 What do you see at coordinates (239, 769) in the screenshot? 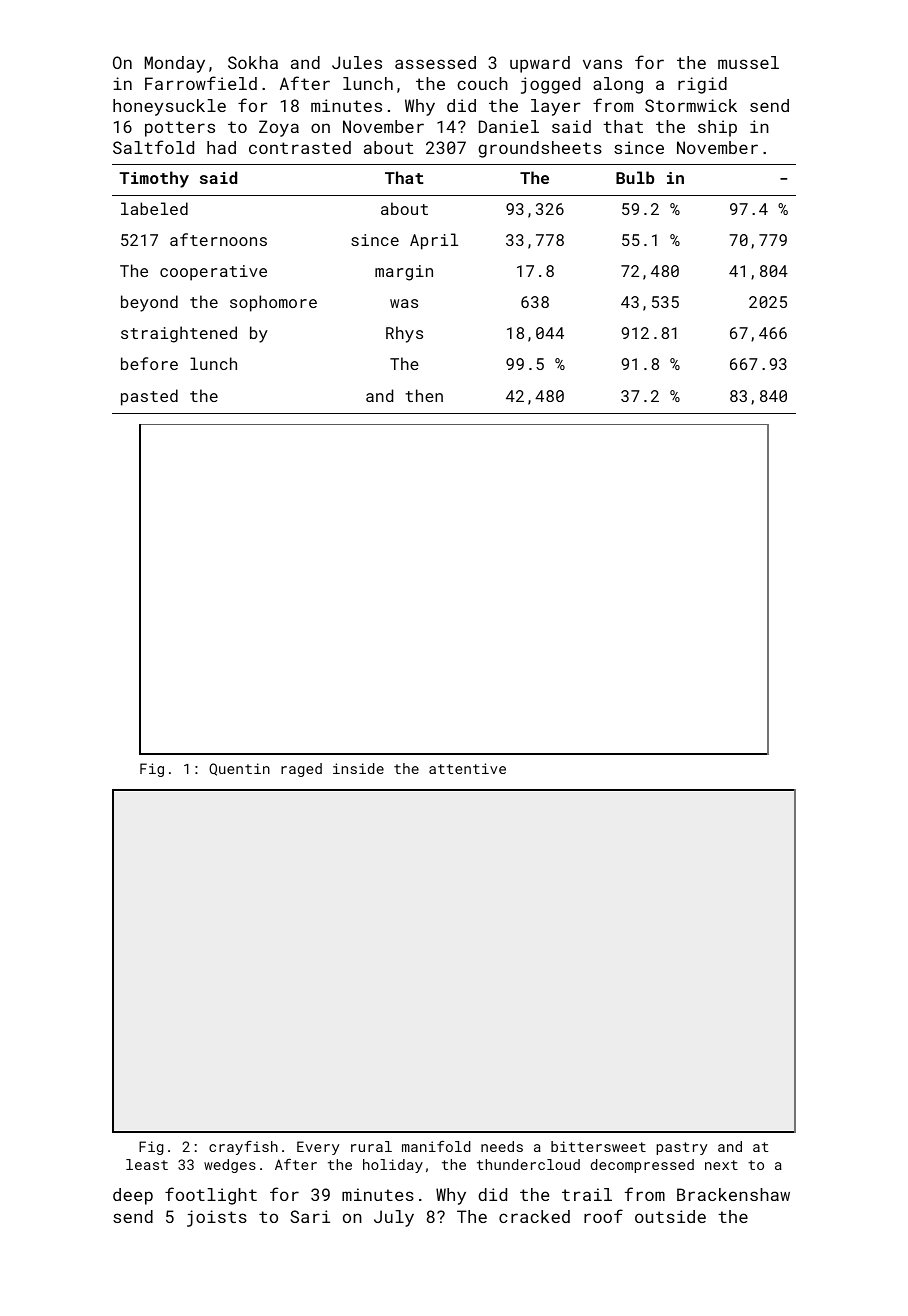
I see `Quentin` at bounding box center [239, 769].
